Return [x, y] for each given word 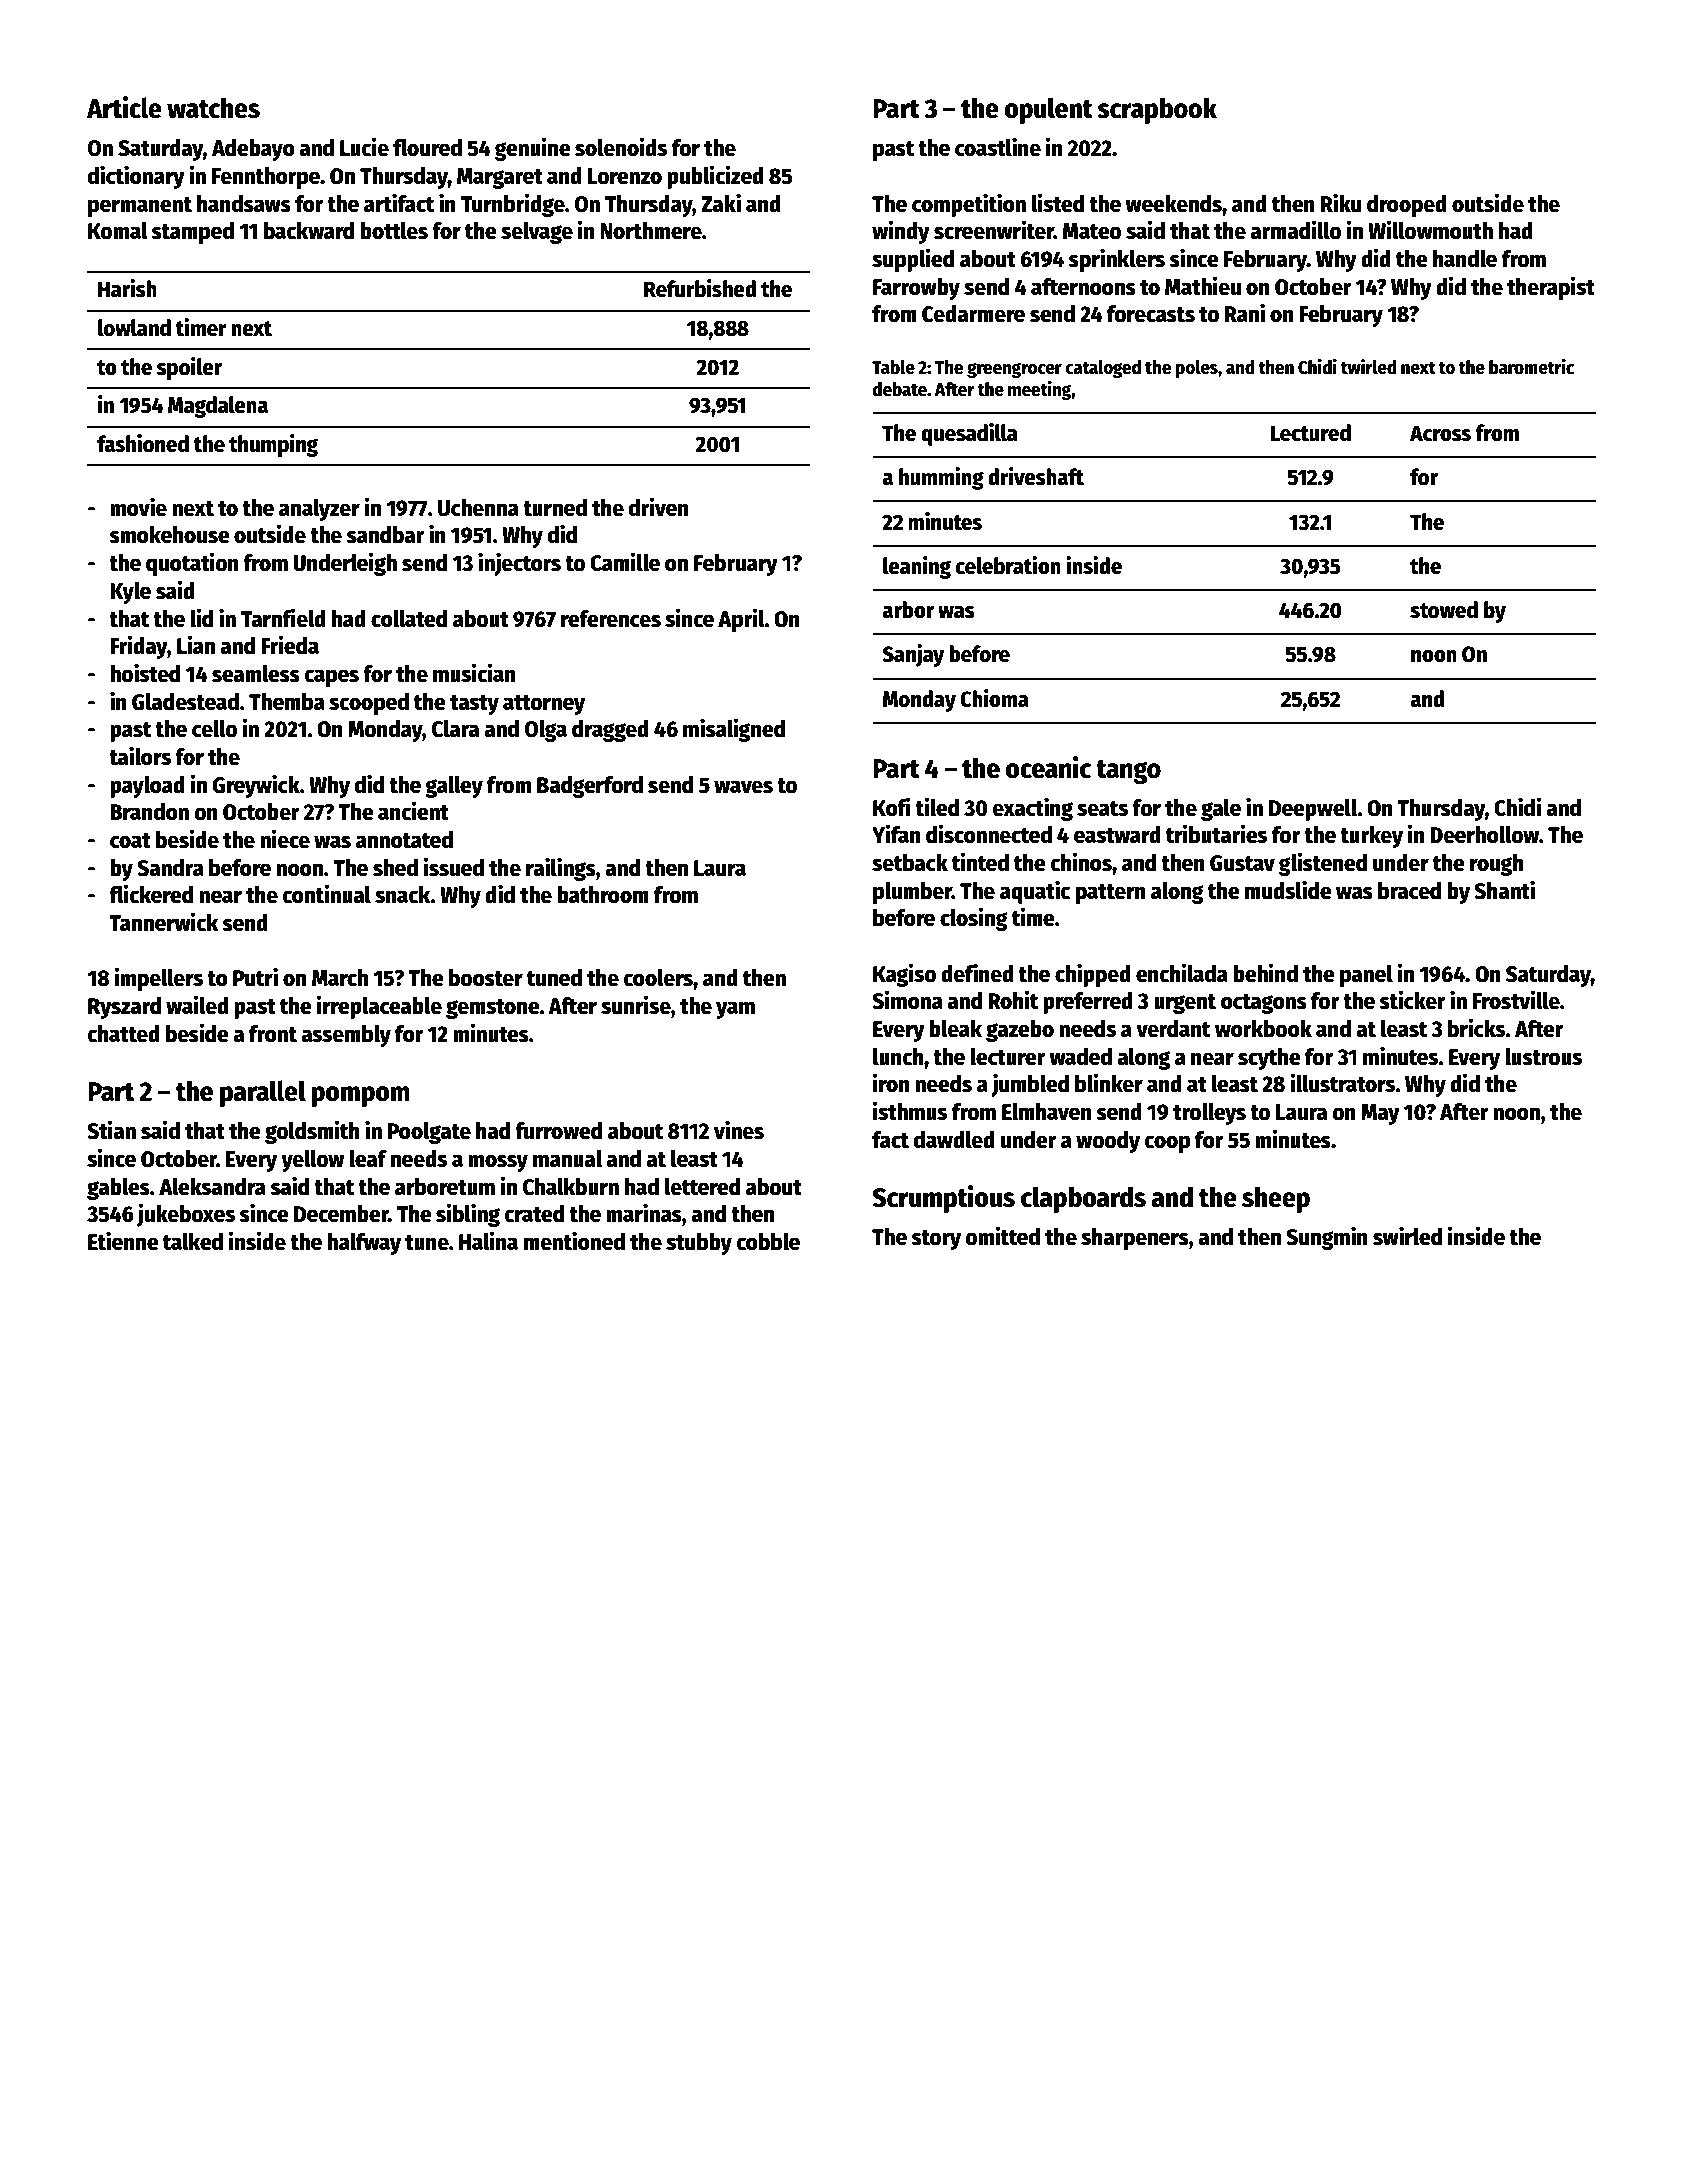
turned [555, 508]
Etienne [123, 1241]
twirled [1369, 367]
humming [941, 478]
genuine [533, 149]
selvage [537, 233]
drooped [1407, 206]
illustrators [1343, 1083]
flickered [151, 894]
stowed [1444, 610]
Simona [907, 1000]
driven [659, 507]
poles [1196, 369]
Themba [287, 702]
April [741, 620]
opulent [1049, 110]
